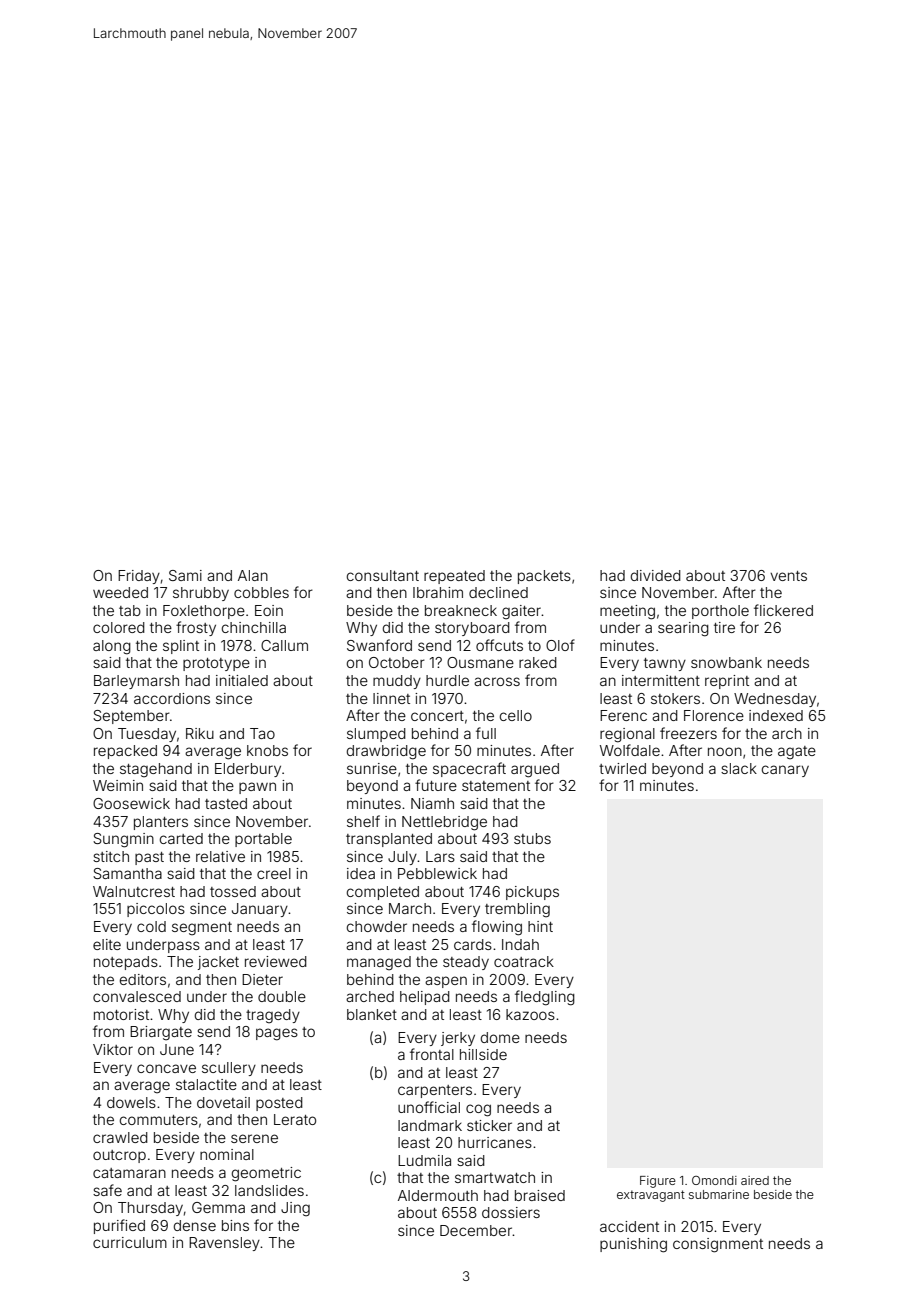  I want to click on transplanted, so click(389, 840).
